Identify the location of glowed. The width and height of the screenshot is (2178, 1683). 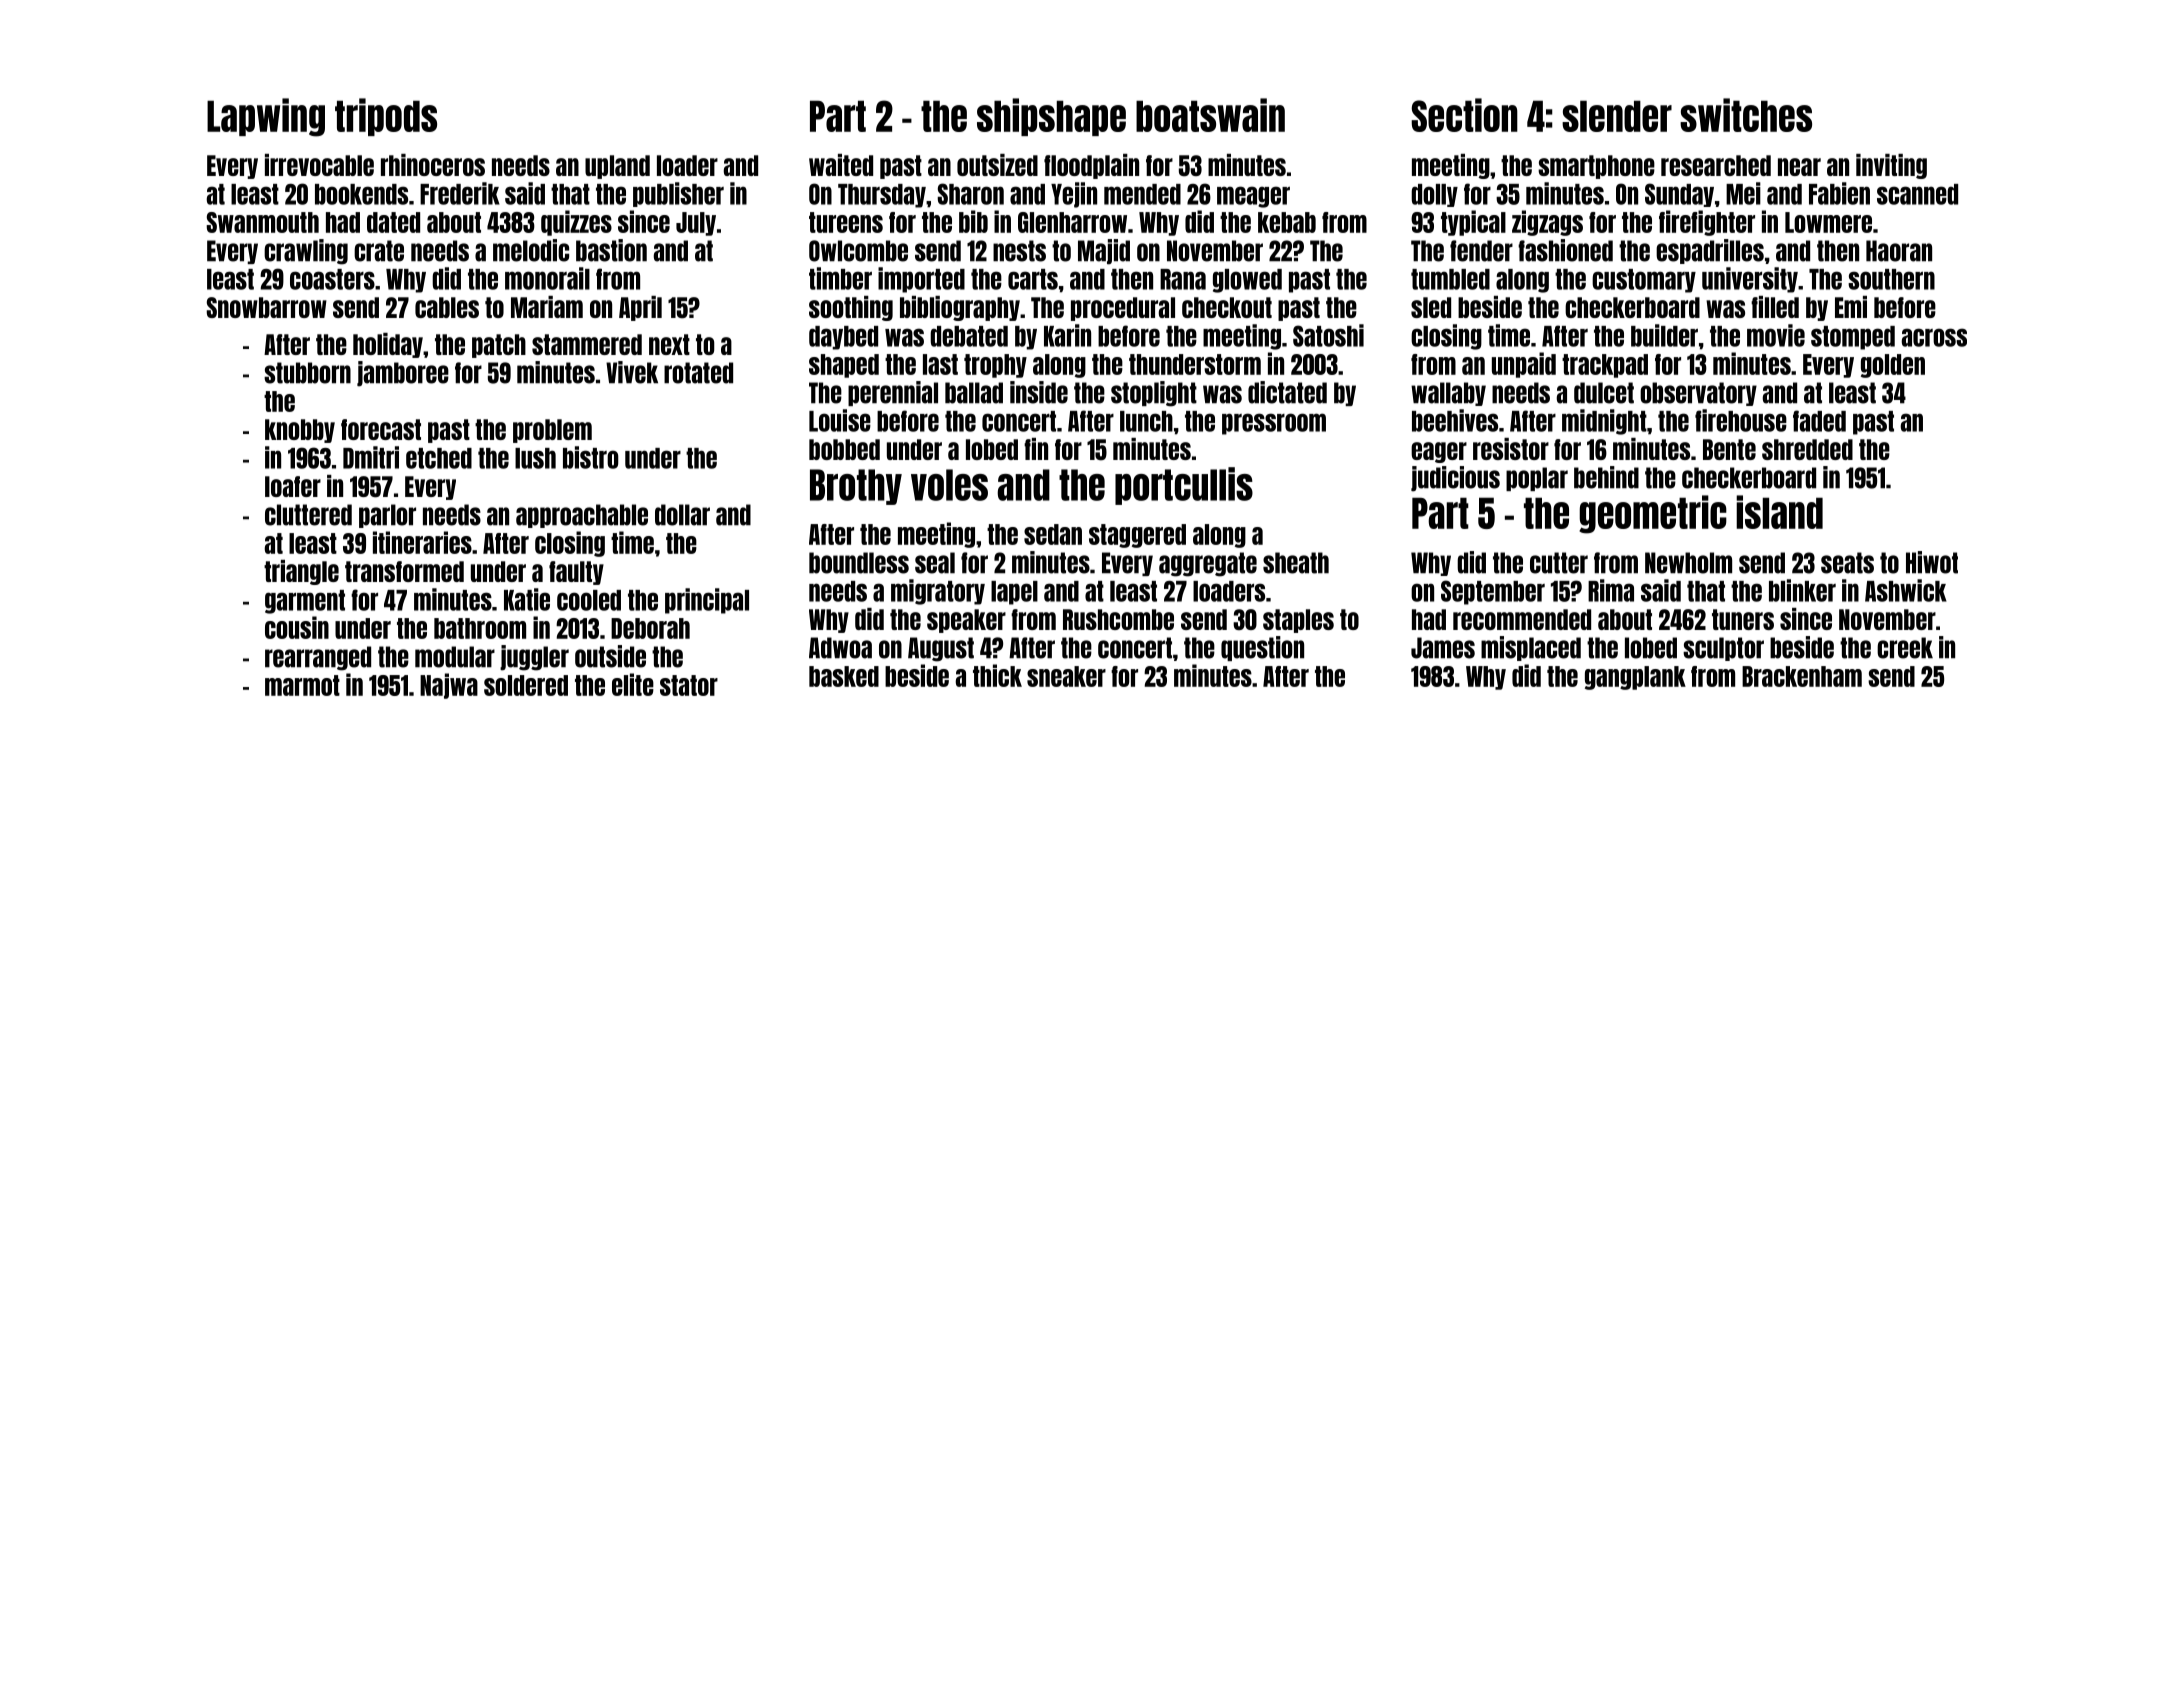
(1247, 281).
